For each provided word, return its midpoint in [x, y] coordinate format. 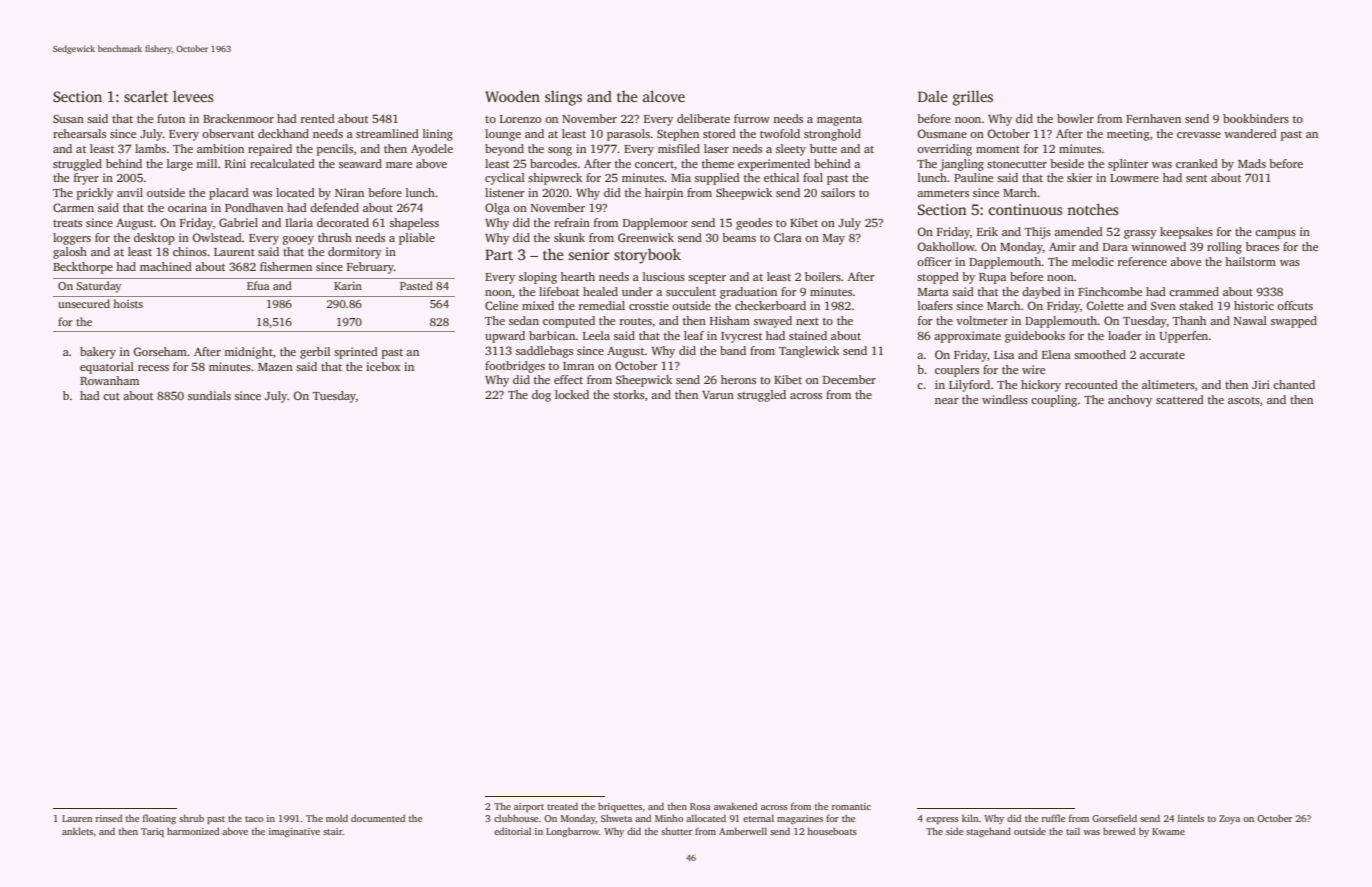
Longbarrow [572, 832]
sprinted [356, 353]
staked [1196, 305]
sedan [524, 320]
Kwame [1168, 831]
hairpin [664, 194]
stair [333, 831]
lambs [150, 148]
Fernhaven [1153, 118]
